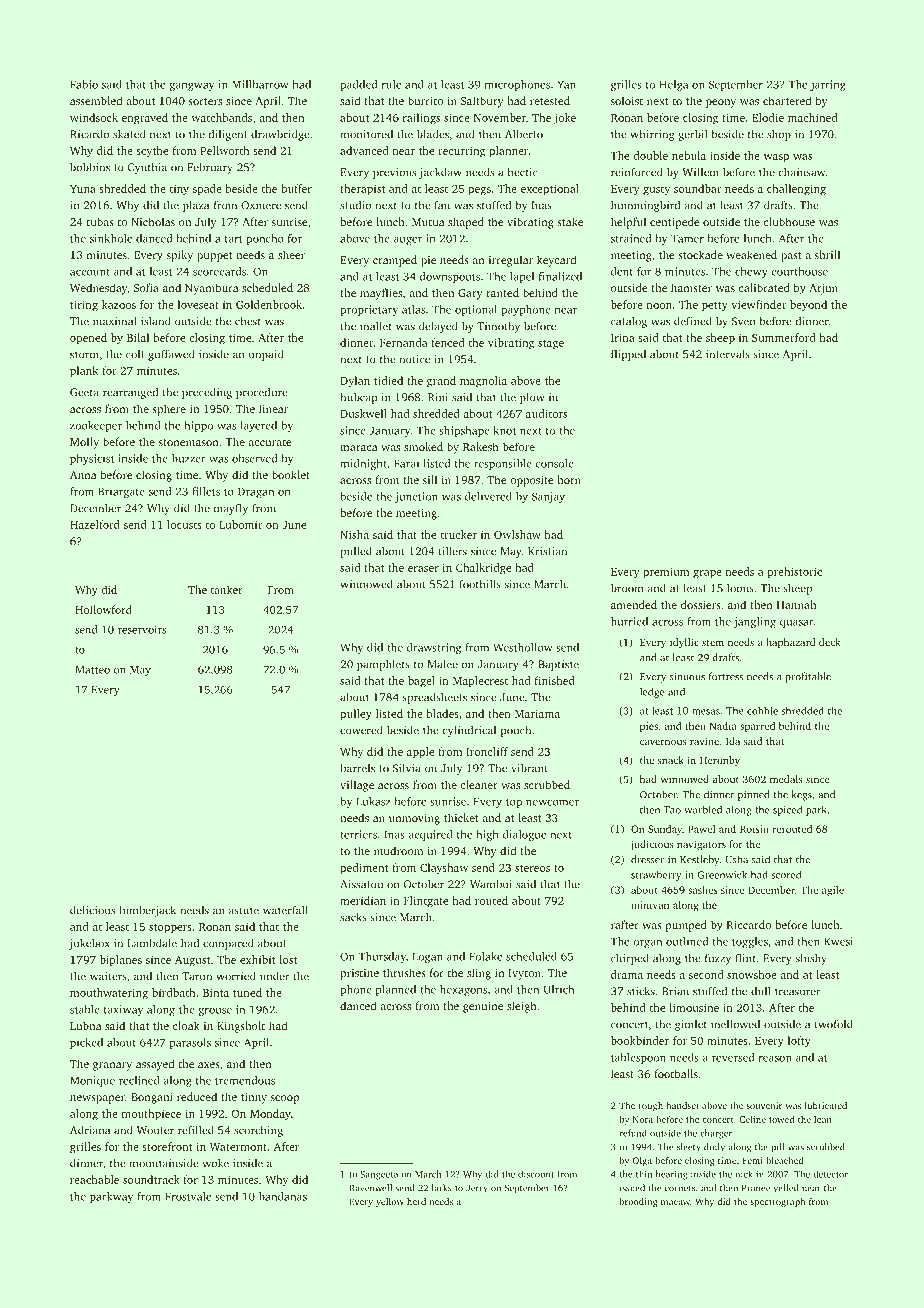 The width and height of the image is (924, 1308). What do you see at coordinates (416, 1201) in the image?
I see `herd` at bounding box center [416, 1201].
